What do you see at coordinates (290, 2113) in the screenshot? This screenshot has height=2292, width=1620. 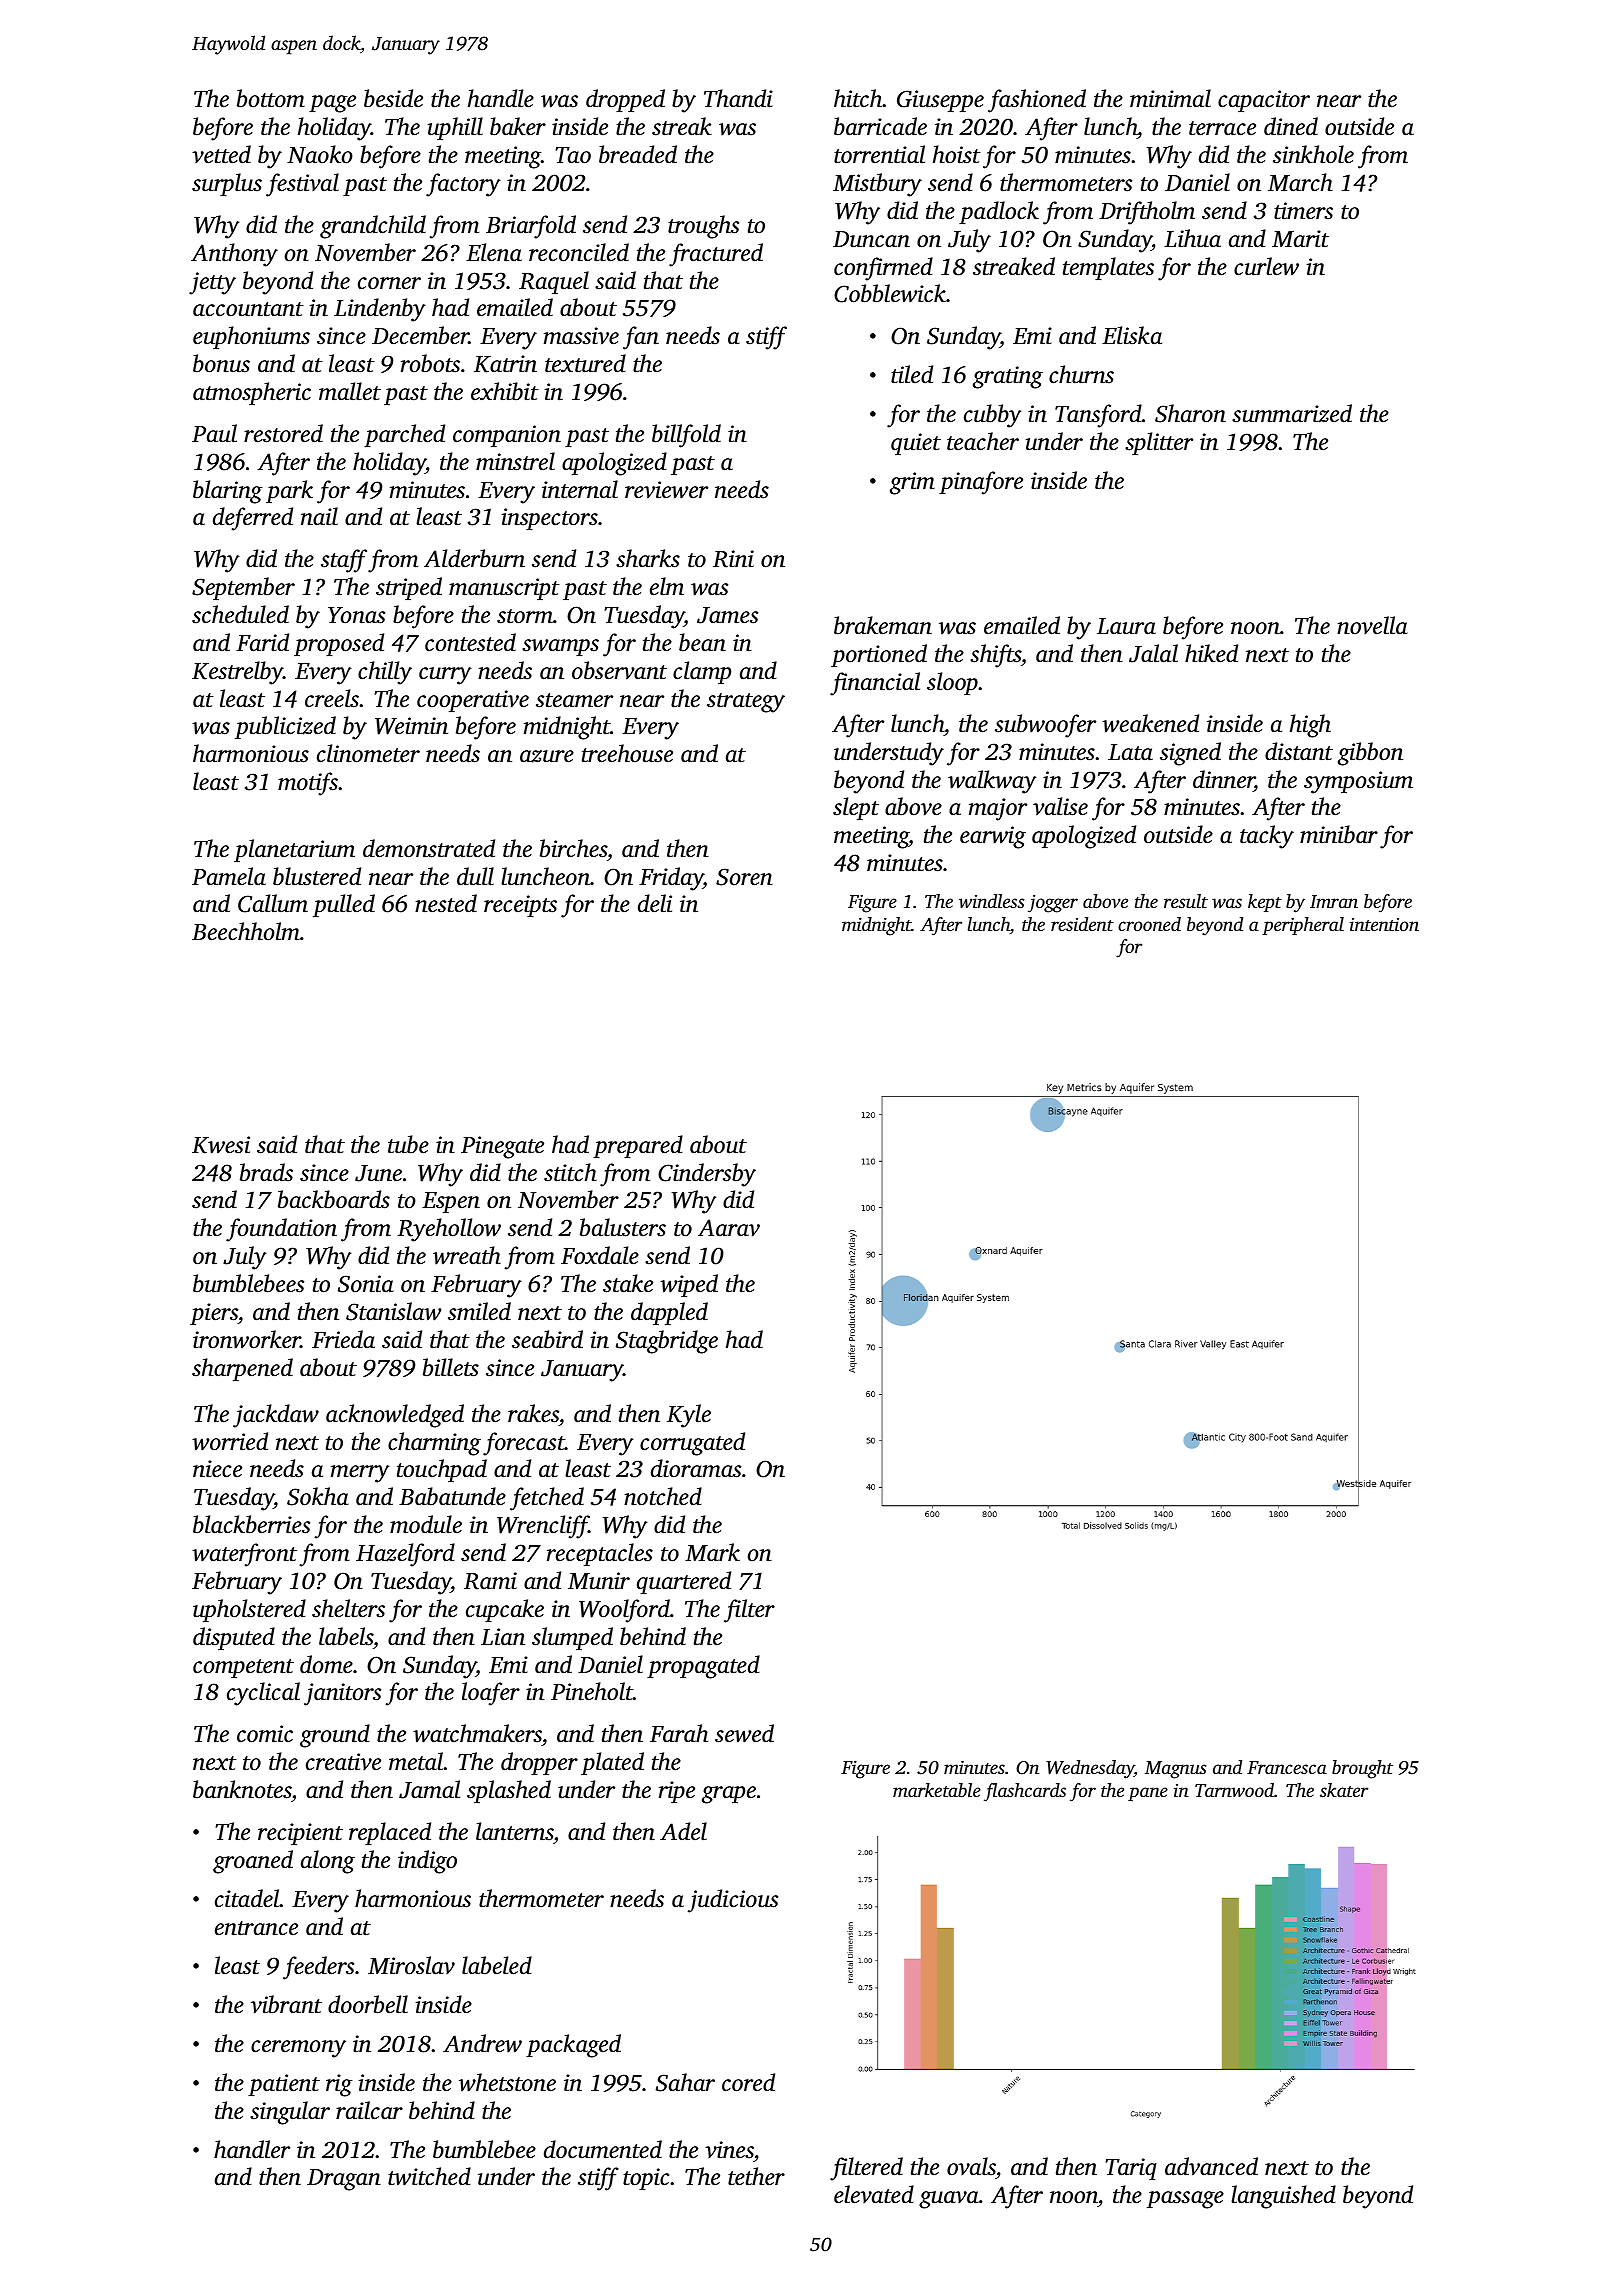 I see `singular` at bounding box center [290, 2113].
